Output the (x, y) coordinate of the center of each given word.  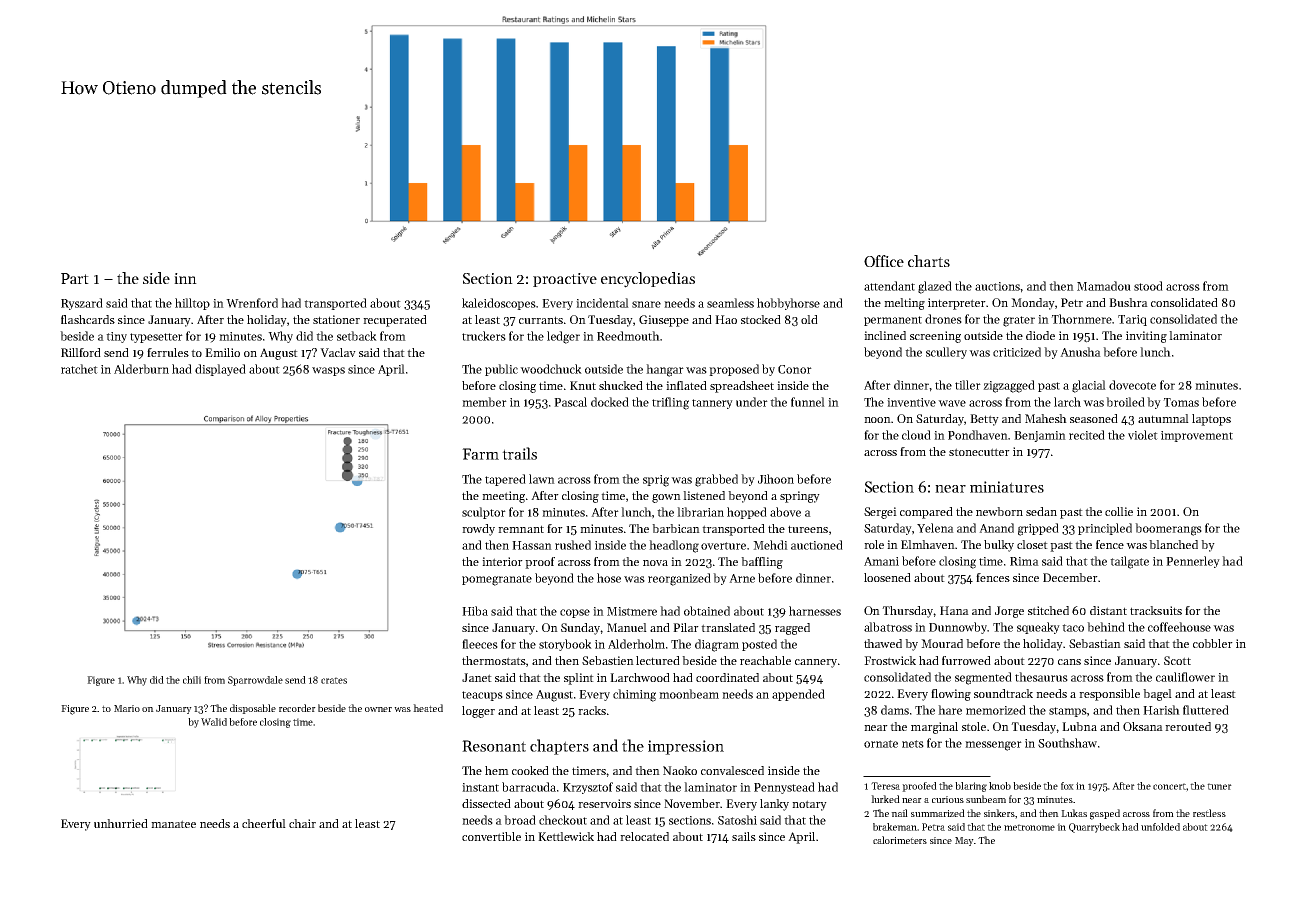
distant (1108, 610)
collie (1119, 511)
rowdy (478, 530)
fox (1067, 786)
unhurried (121, 823)
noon (878, 420)
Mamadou (1104, 286)
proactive (565, 280)
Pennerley (1193, 562)
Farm (480, 454)
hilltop (192, 304)
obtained (707, 611)
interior (502, 561)
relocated (644, 836)
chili (192, 680)
